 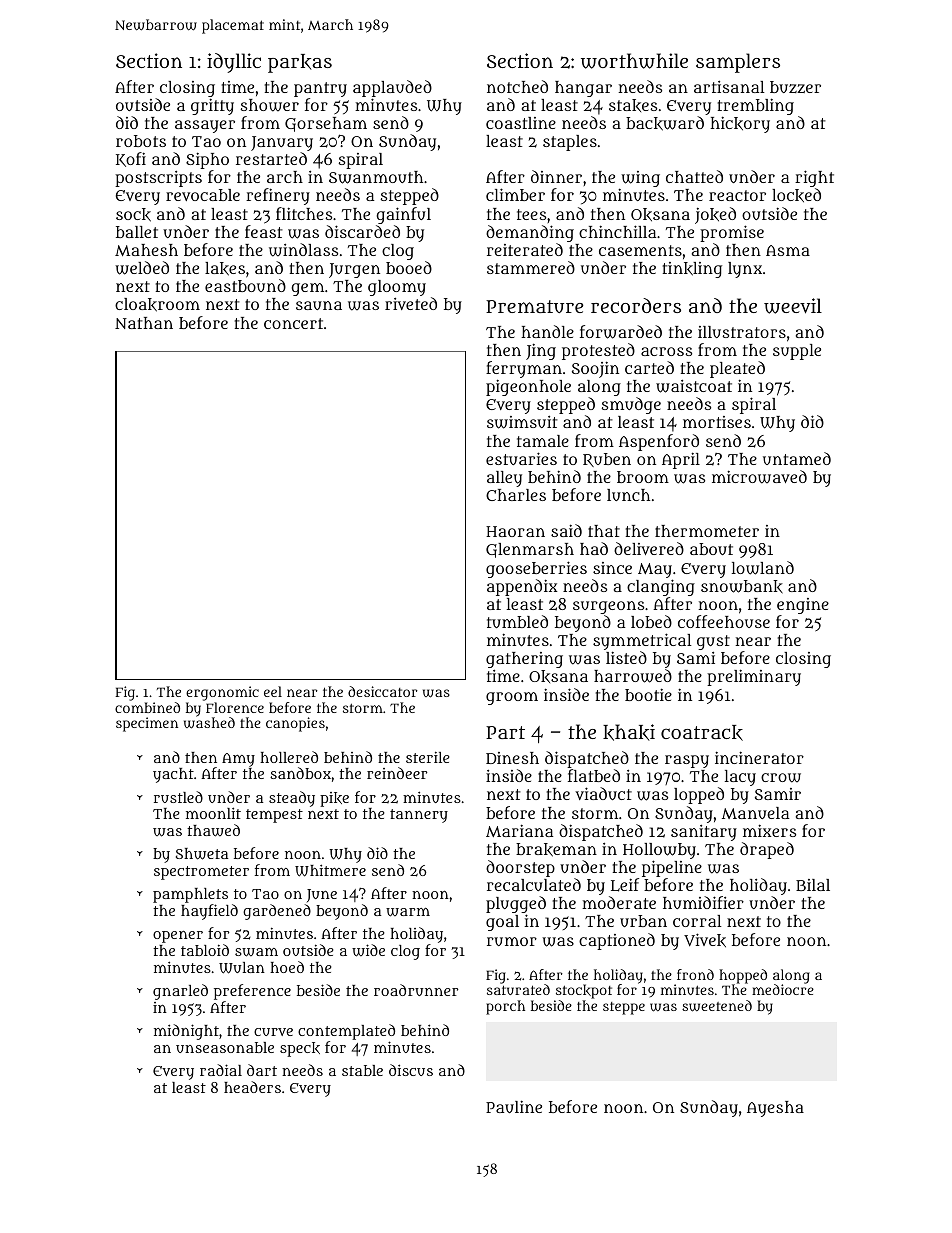 I want to click on discus, so click(x=411, y=1070).
